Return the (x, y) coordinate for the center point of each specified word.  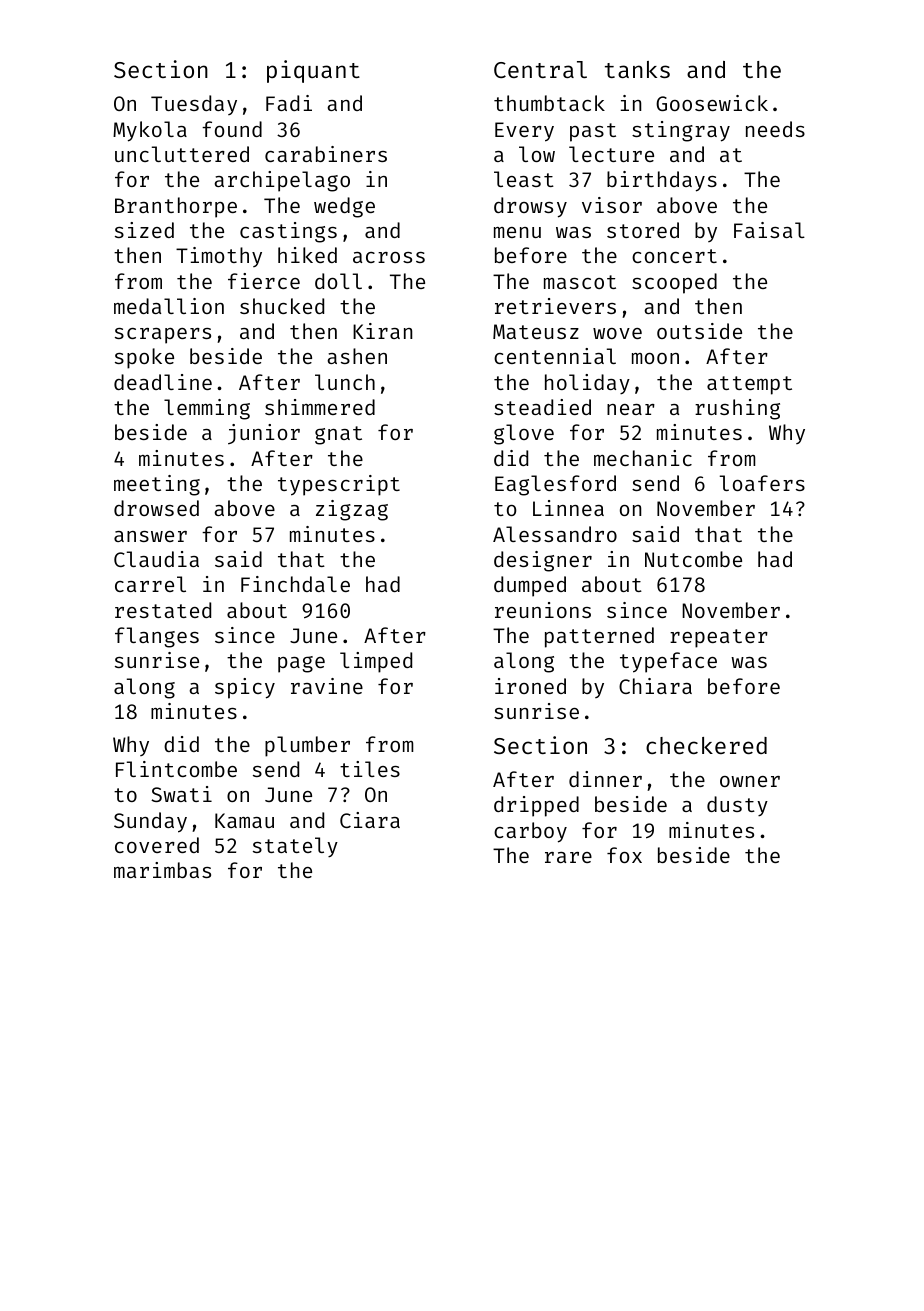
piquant (313, 71)
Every (524, 132)
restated (163, 610)
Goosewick (712, 103)
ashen (357, 356)
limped (376, 662)
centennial (555, 356)
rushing (737, 409)
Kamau (244, 820)
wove (617, 333)
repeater (719, 638)
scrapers (163, 336)
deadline (163, 382)
